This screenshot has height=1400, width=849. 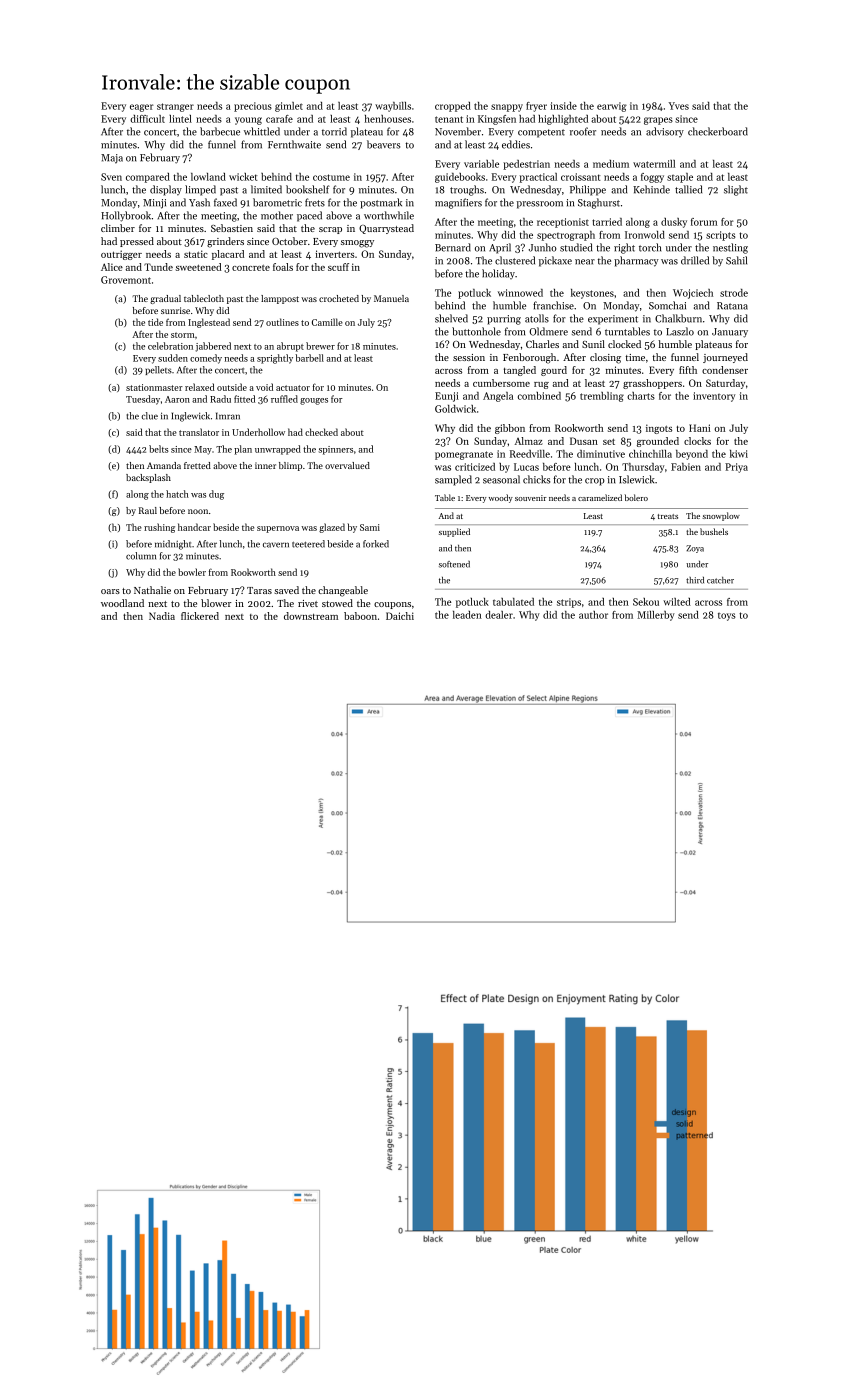 What do you see at coordinates (262, 131) in the screenshot?
I see `whittled` at bounding box center [262, 131].
